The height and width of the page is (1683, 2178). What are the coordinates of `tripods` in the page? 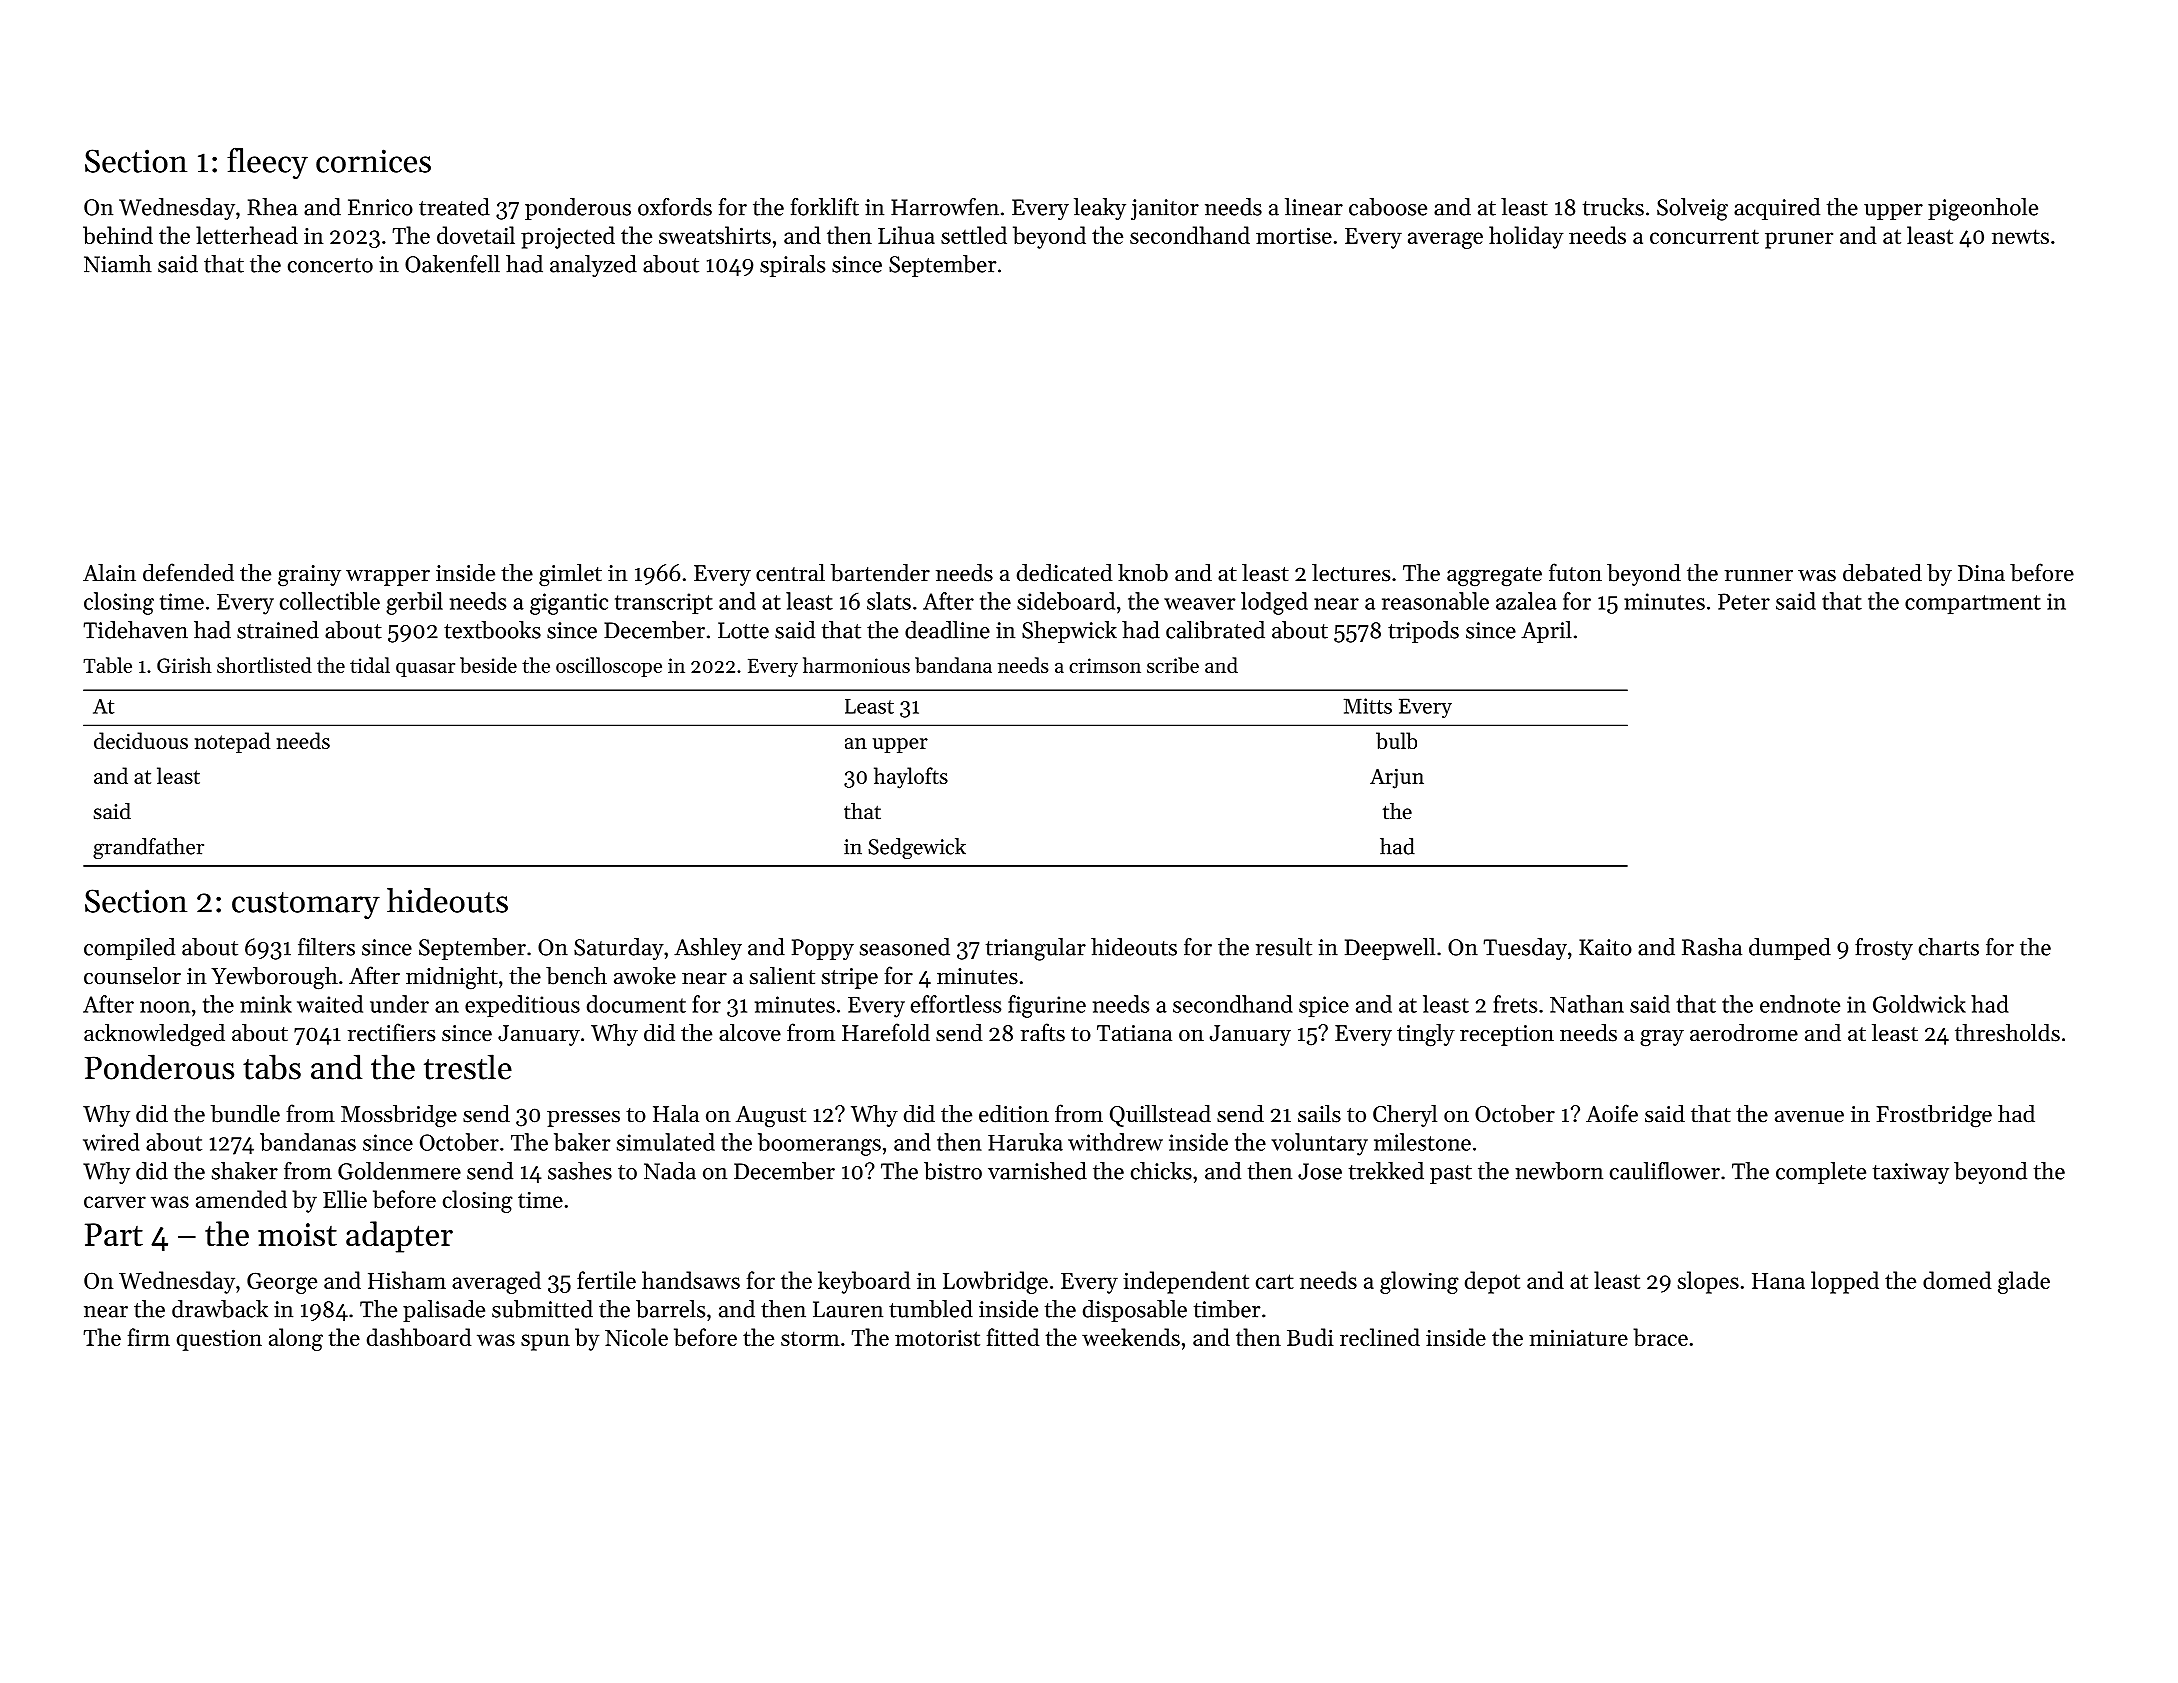 It's located at (1423, 632).
